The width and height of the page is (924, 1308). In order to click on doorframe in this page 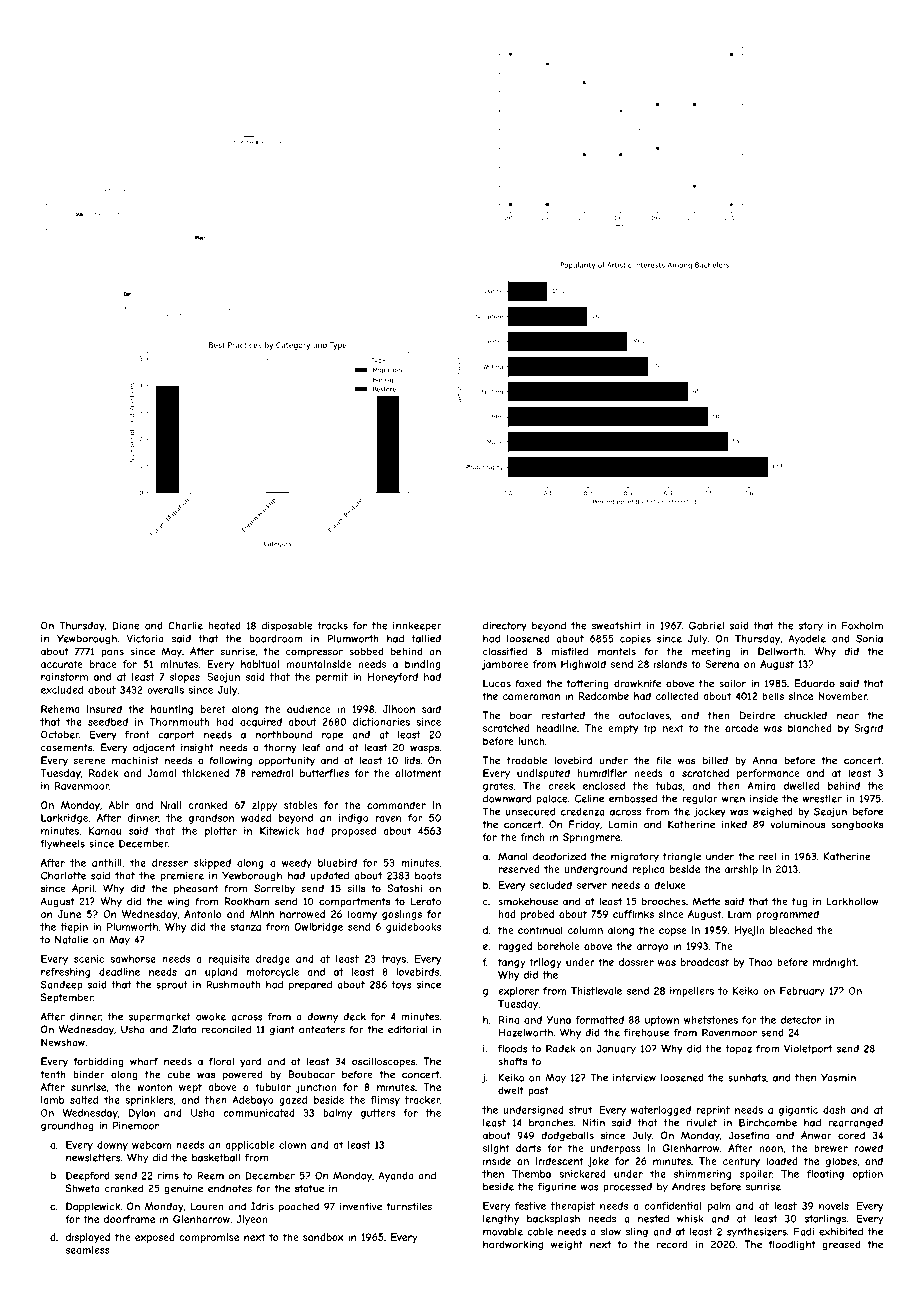, I will do `click(129, 1219)`.
